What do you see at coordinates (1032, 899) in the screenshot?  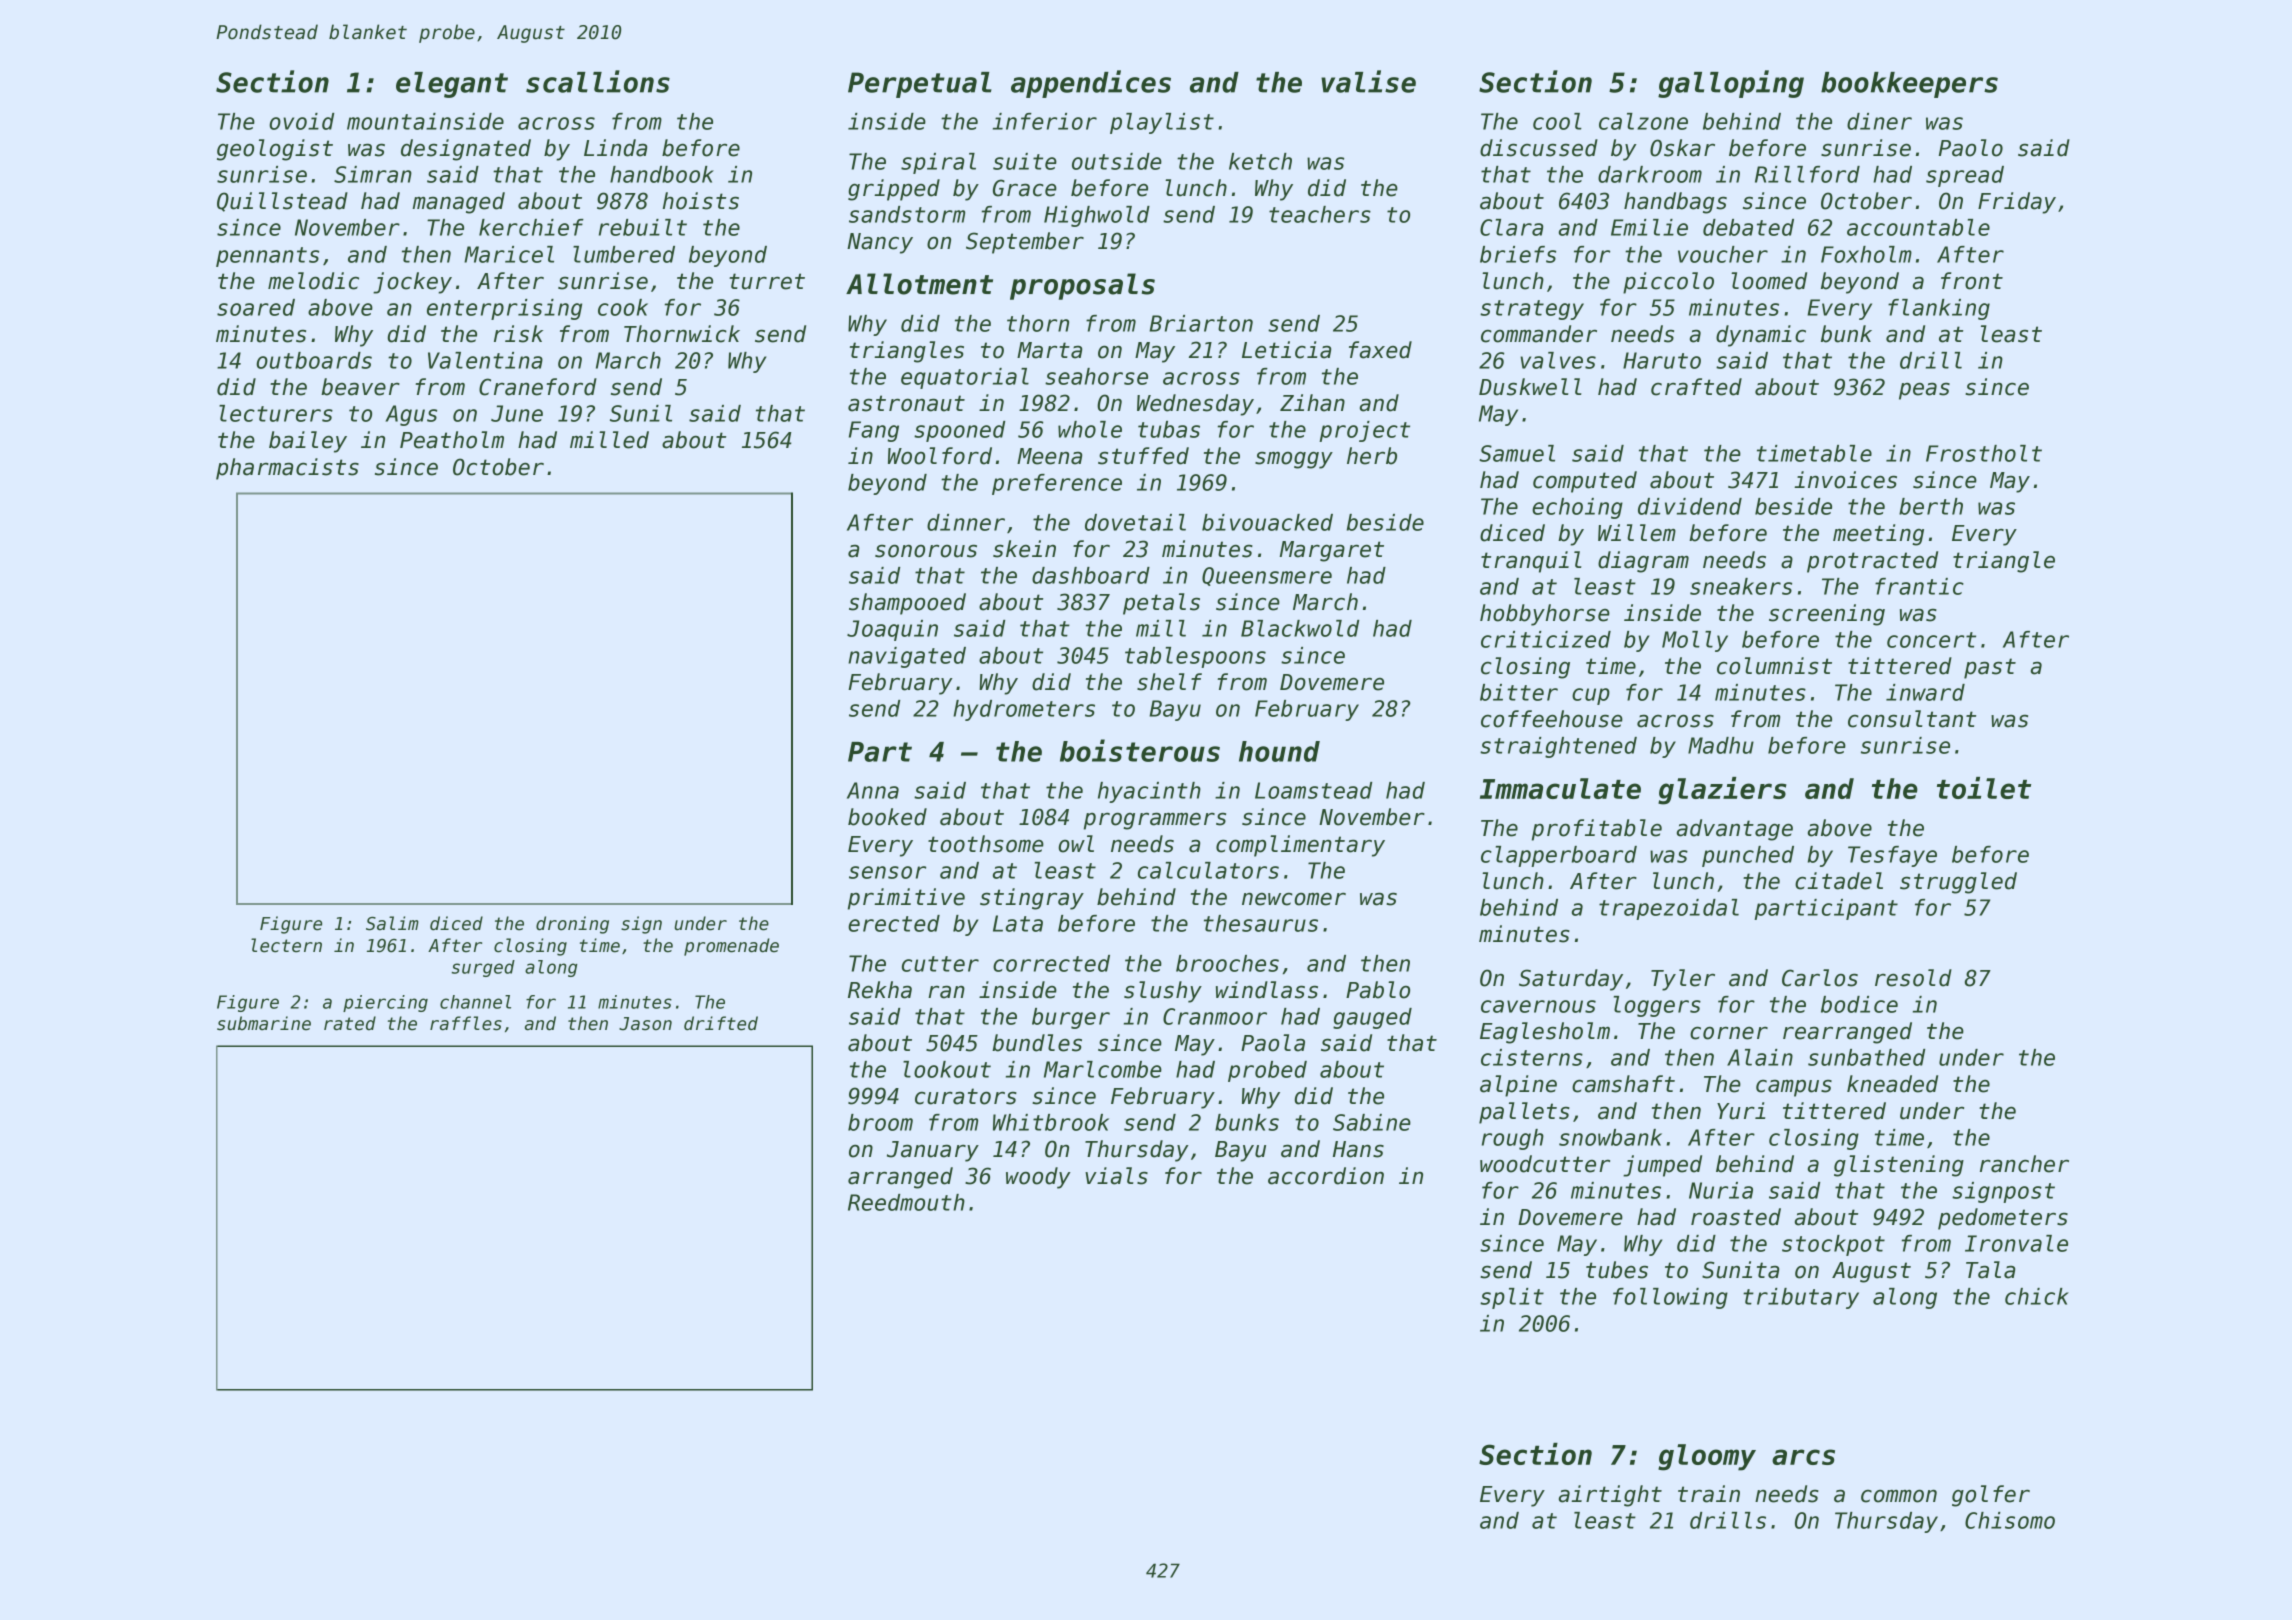 I see `stingray` at bounding box center [1032, 899].
